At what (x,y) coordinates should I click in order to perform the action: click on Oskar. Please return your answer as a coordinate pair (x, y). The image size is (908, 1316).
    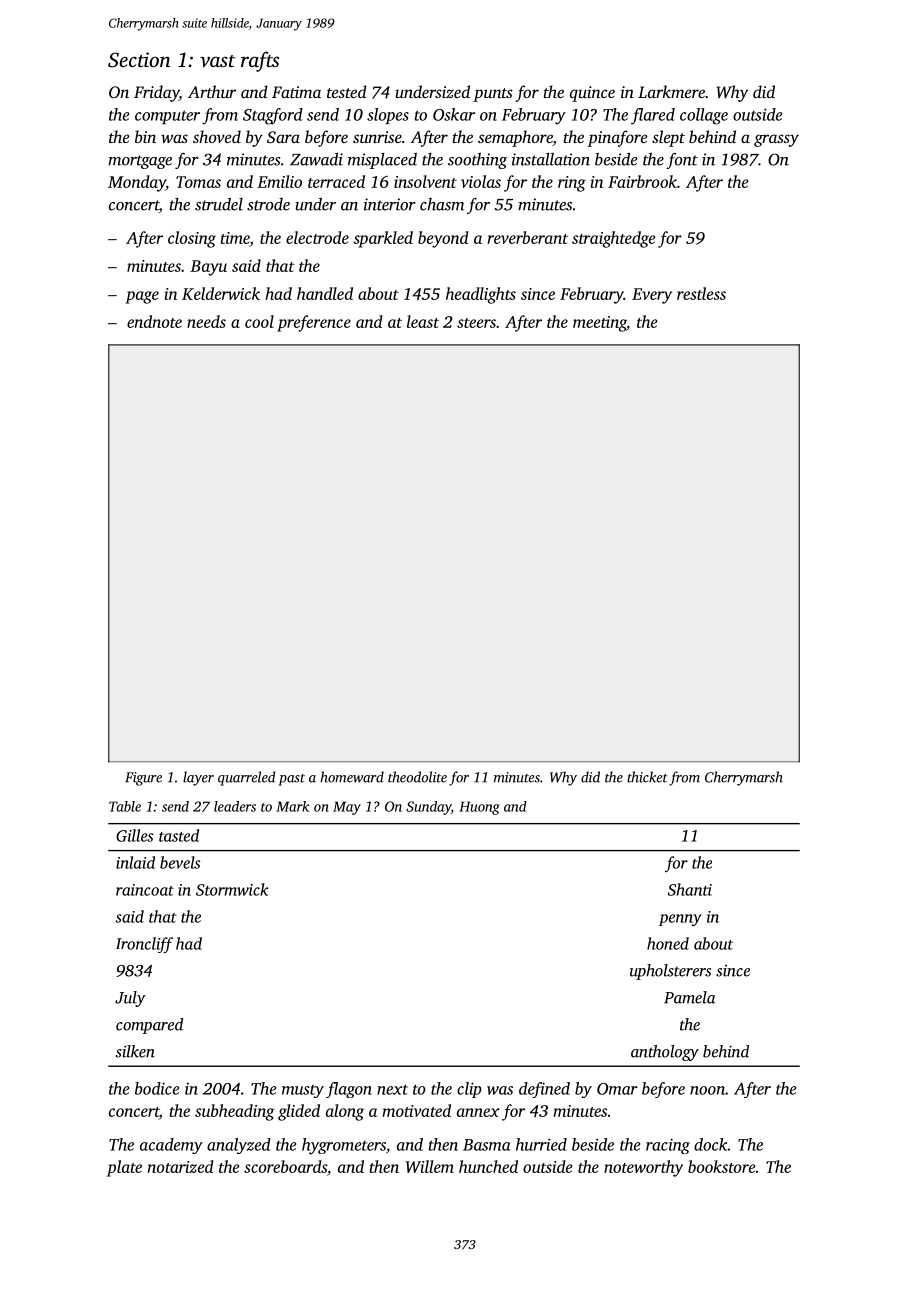
    Looking at the image, I should click on (454, 114).
